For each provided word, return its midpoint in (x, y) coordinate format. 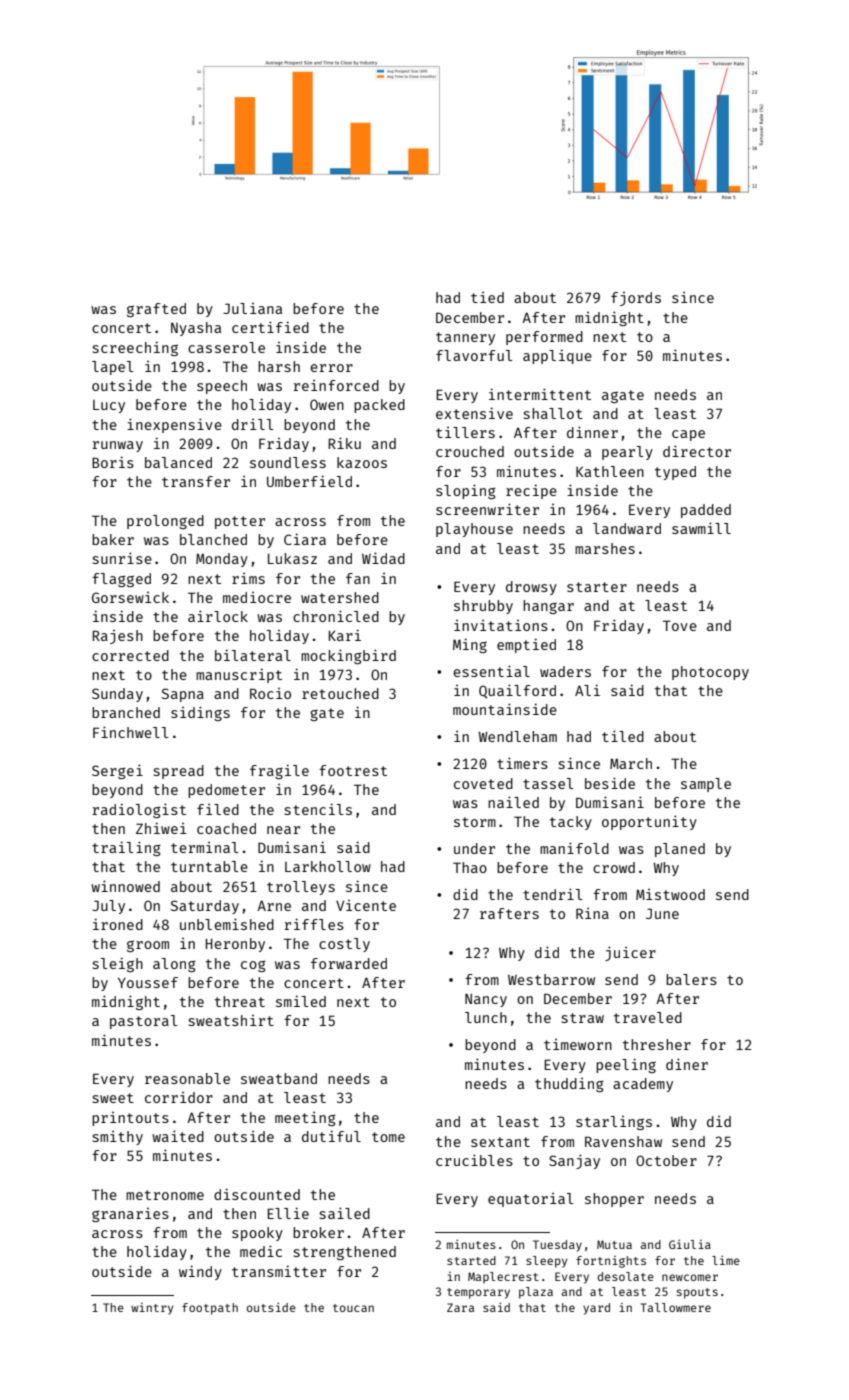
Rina (592, 913)
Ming (470, 645)
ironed (118, 924)
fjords (636, 299)
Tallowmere (675, 1307)
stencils (318, 809)
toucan (353, 1308)
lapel (113, 368)
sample (706, 785)
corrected (130, 655)
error (331, 368)
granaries (130, 1215)
